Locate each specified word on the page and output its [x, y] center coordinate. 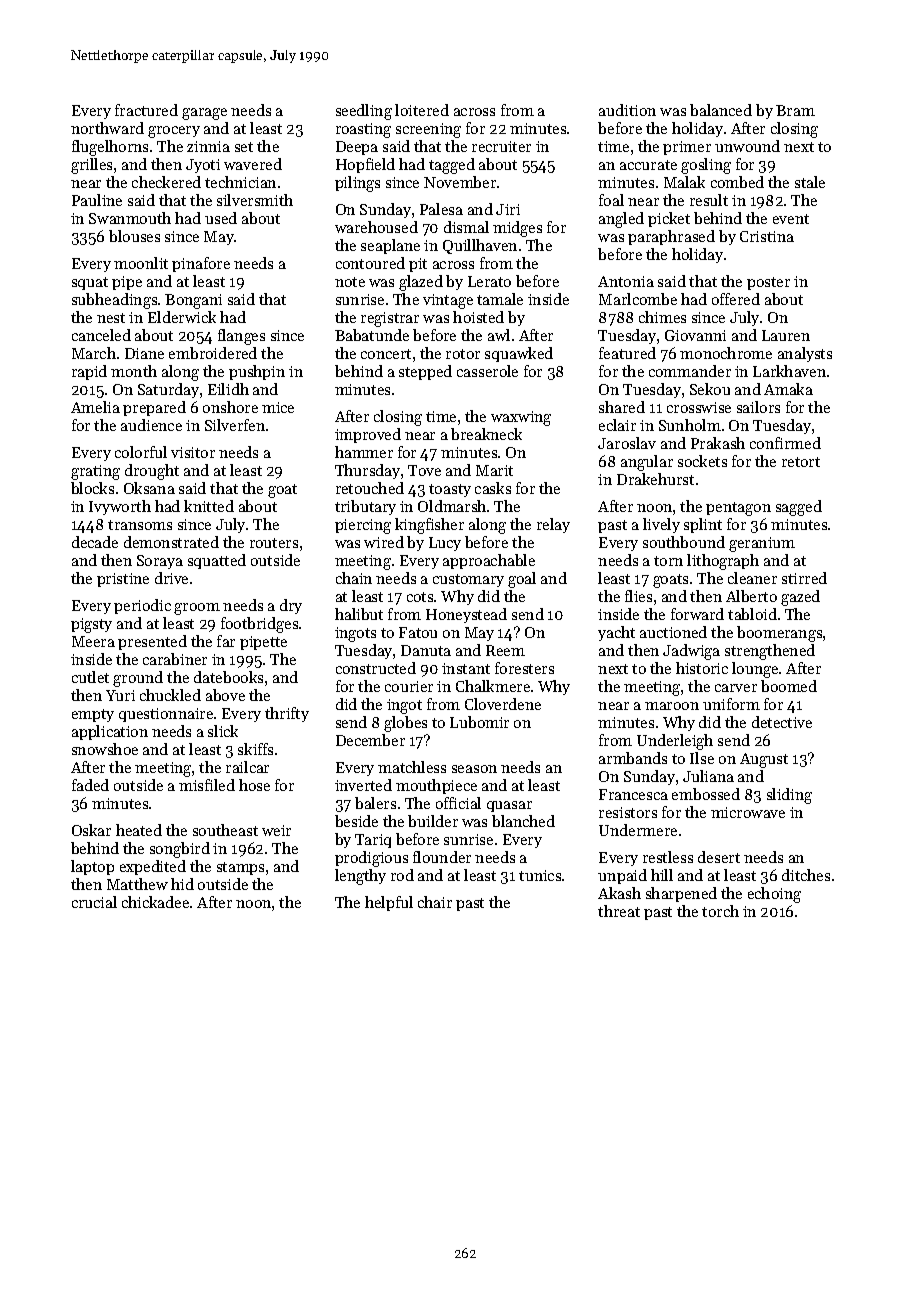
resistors [628, 812]
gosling [706, 166]
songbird [180, 850]
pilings [357, 184]
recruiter [501, 146]
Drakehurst [655, 479]
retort [801, 462]
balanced [721, 110]
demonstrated [171, 542]
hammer [364, 452]
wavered [253, 164]
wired [384, 542]
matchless [412, 767]
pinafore [201, 264]
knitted [209, 506]
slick [223, 731]
